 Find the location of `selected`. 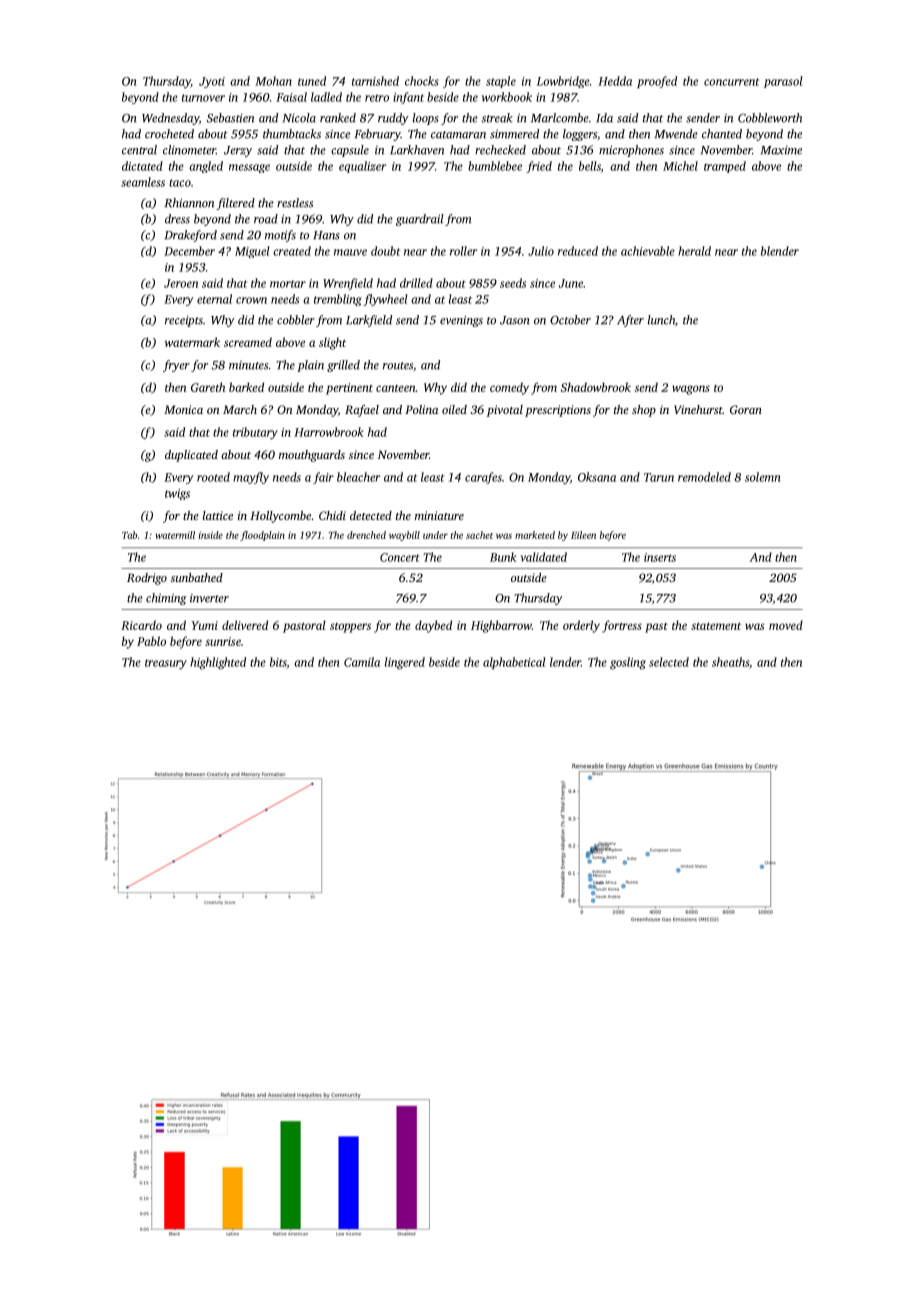

selected is located at coordinates (669, 662).
